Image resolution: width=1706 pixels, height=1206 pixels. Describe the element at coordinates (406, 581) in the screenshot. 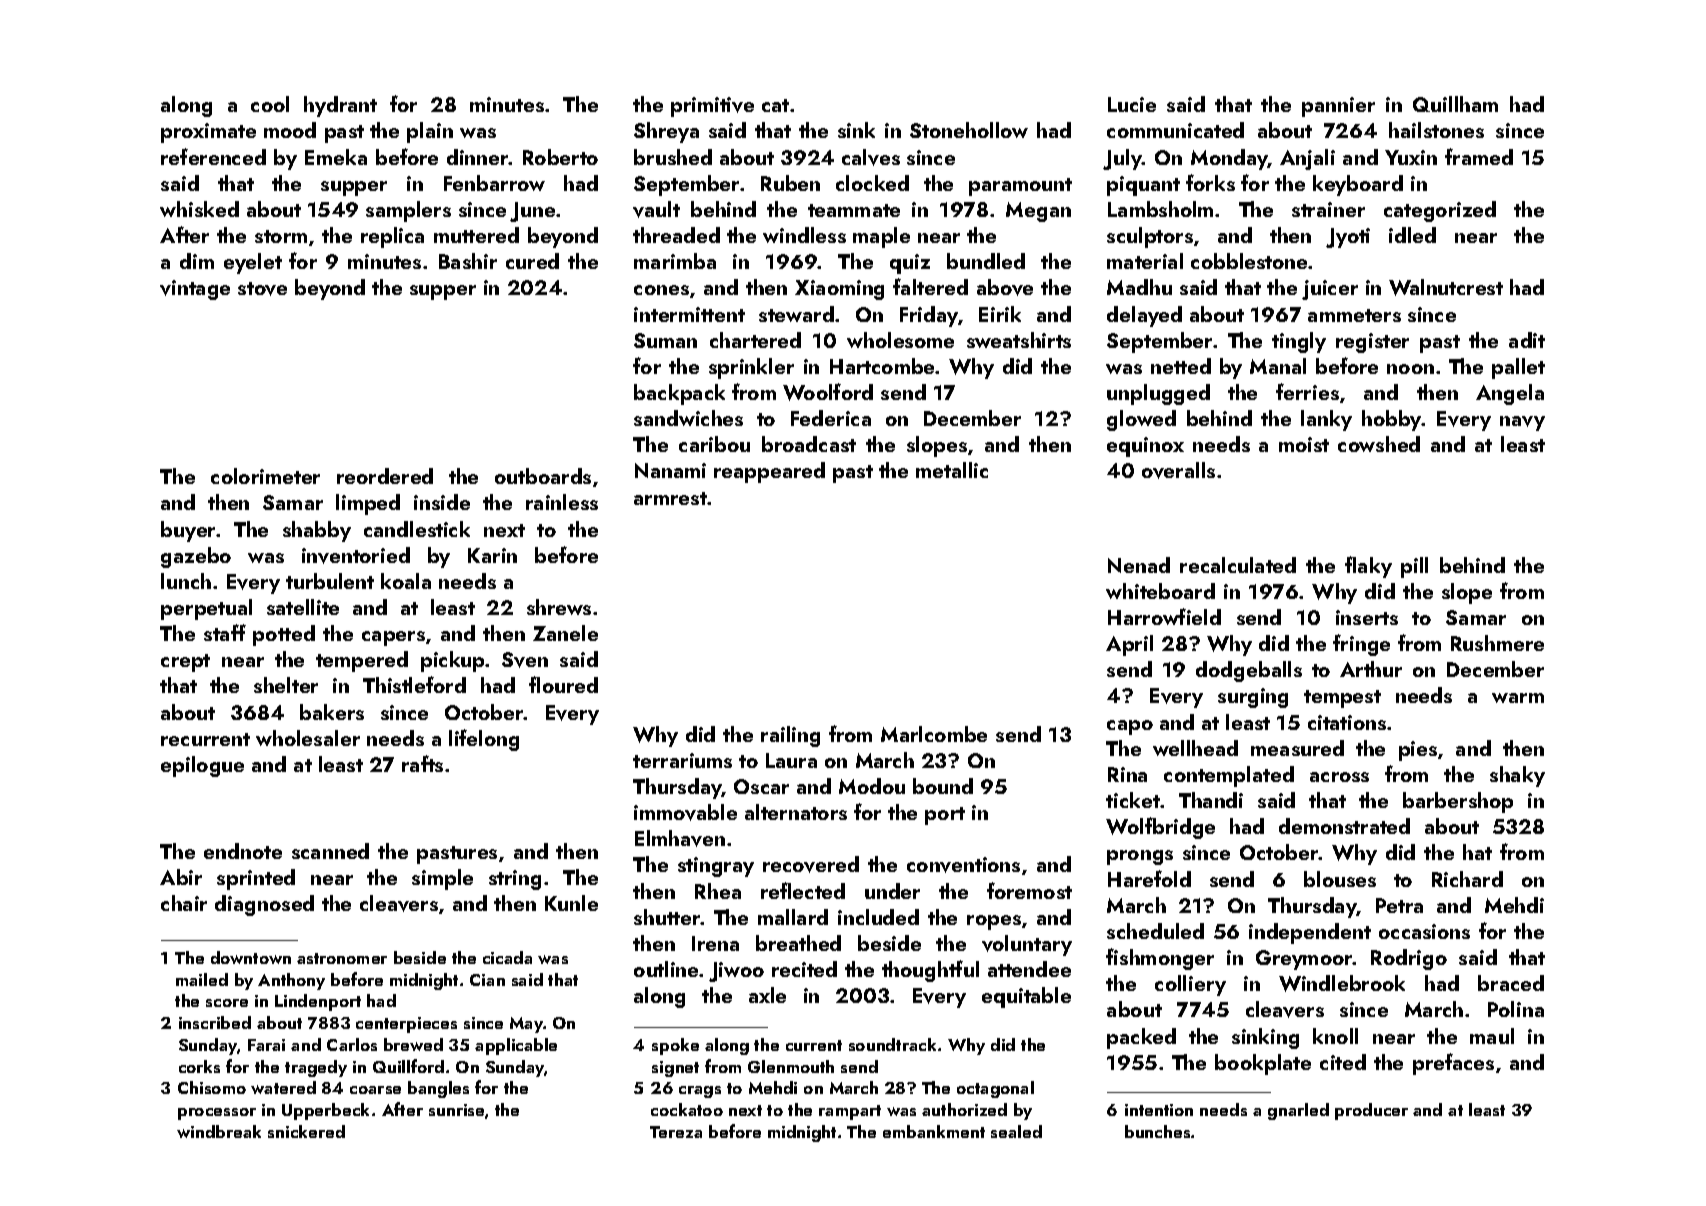

I see `koala` at that location.
